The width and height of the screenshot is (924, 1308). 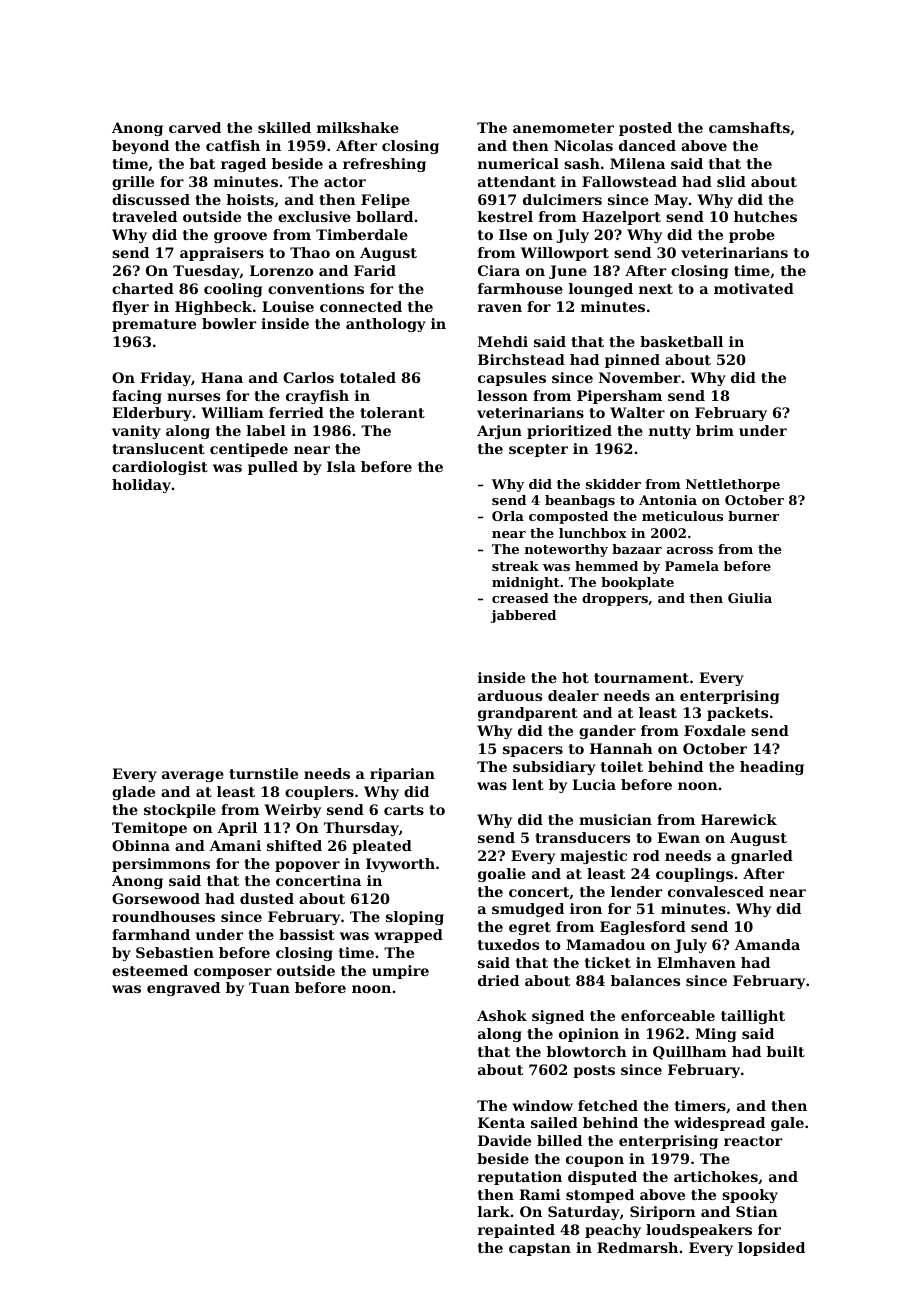 What do you see at coordinates (540, 1249) in the screenshot?
I see `capstan` at bounding box center [540, 1249].
